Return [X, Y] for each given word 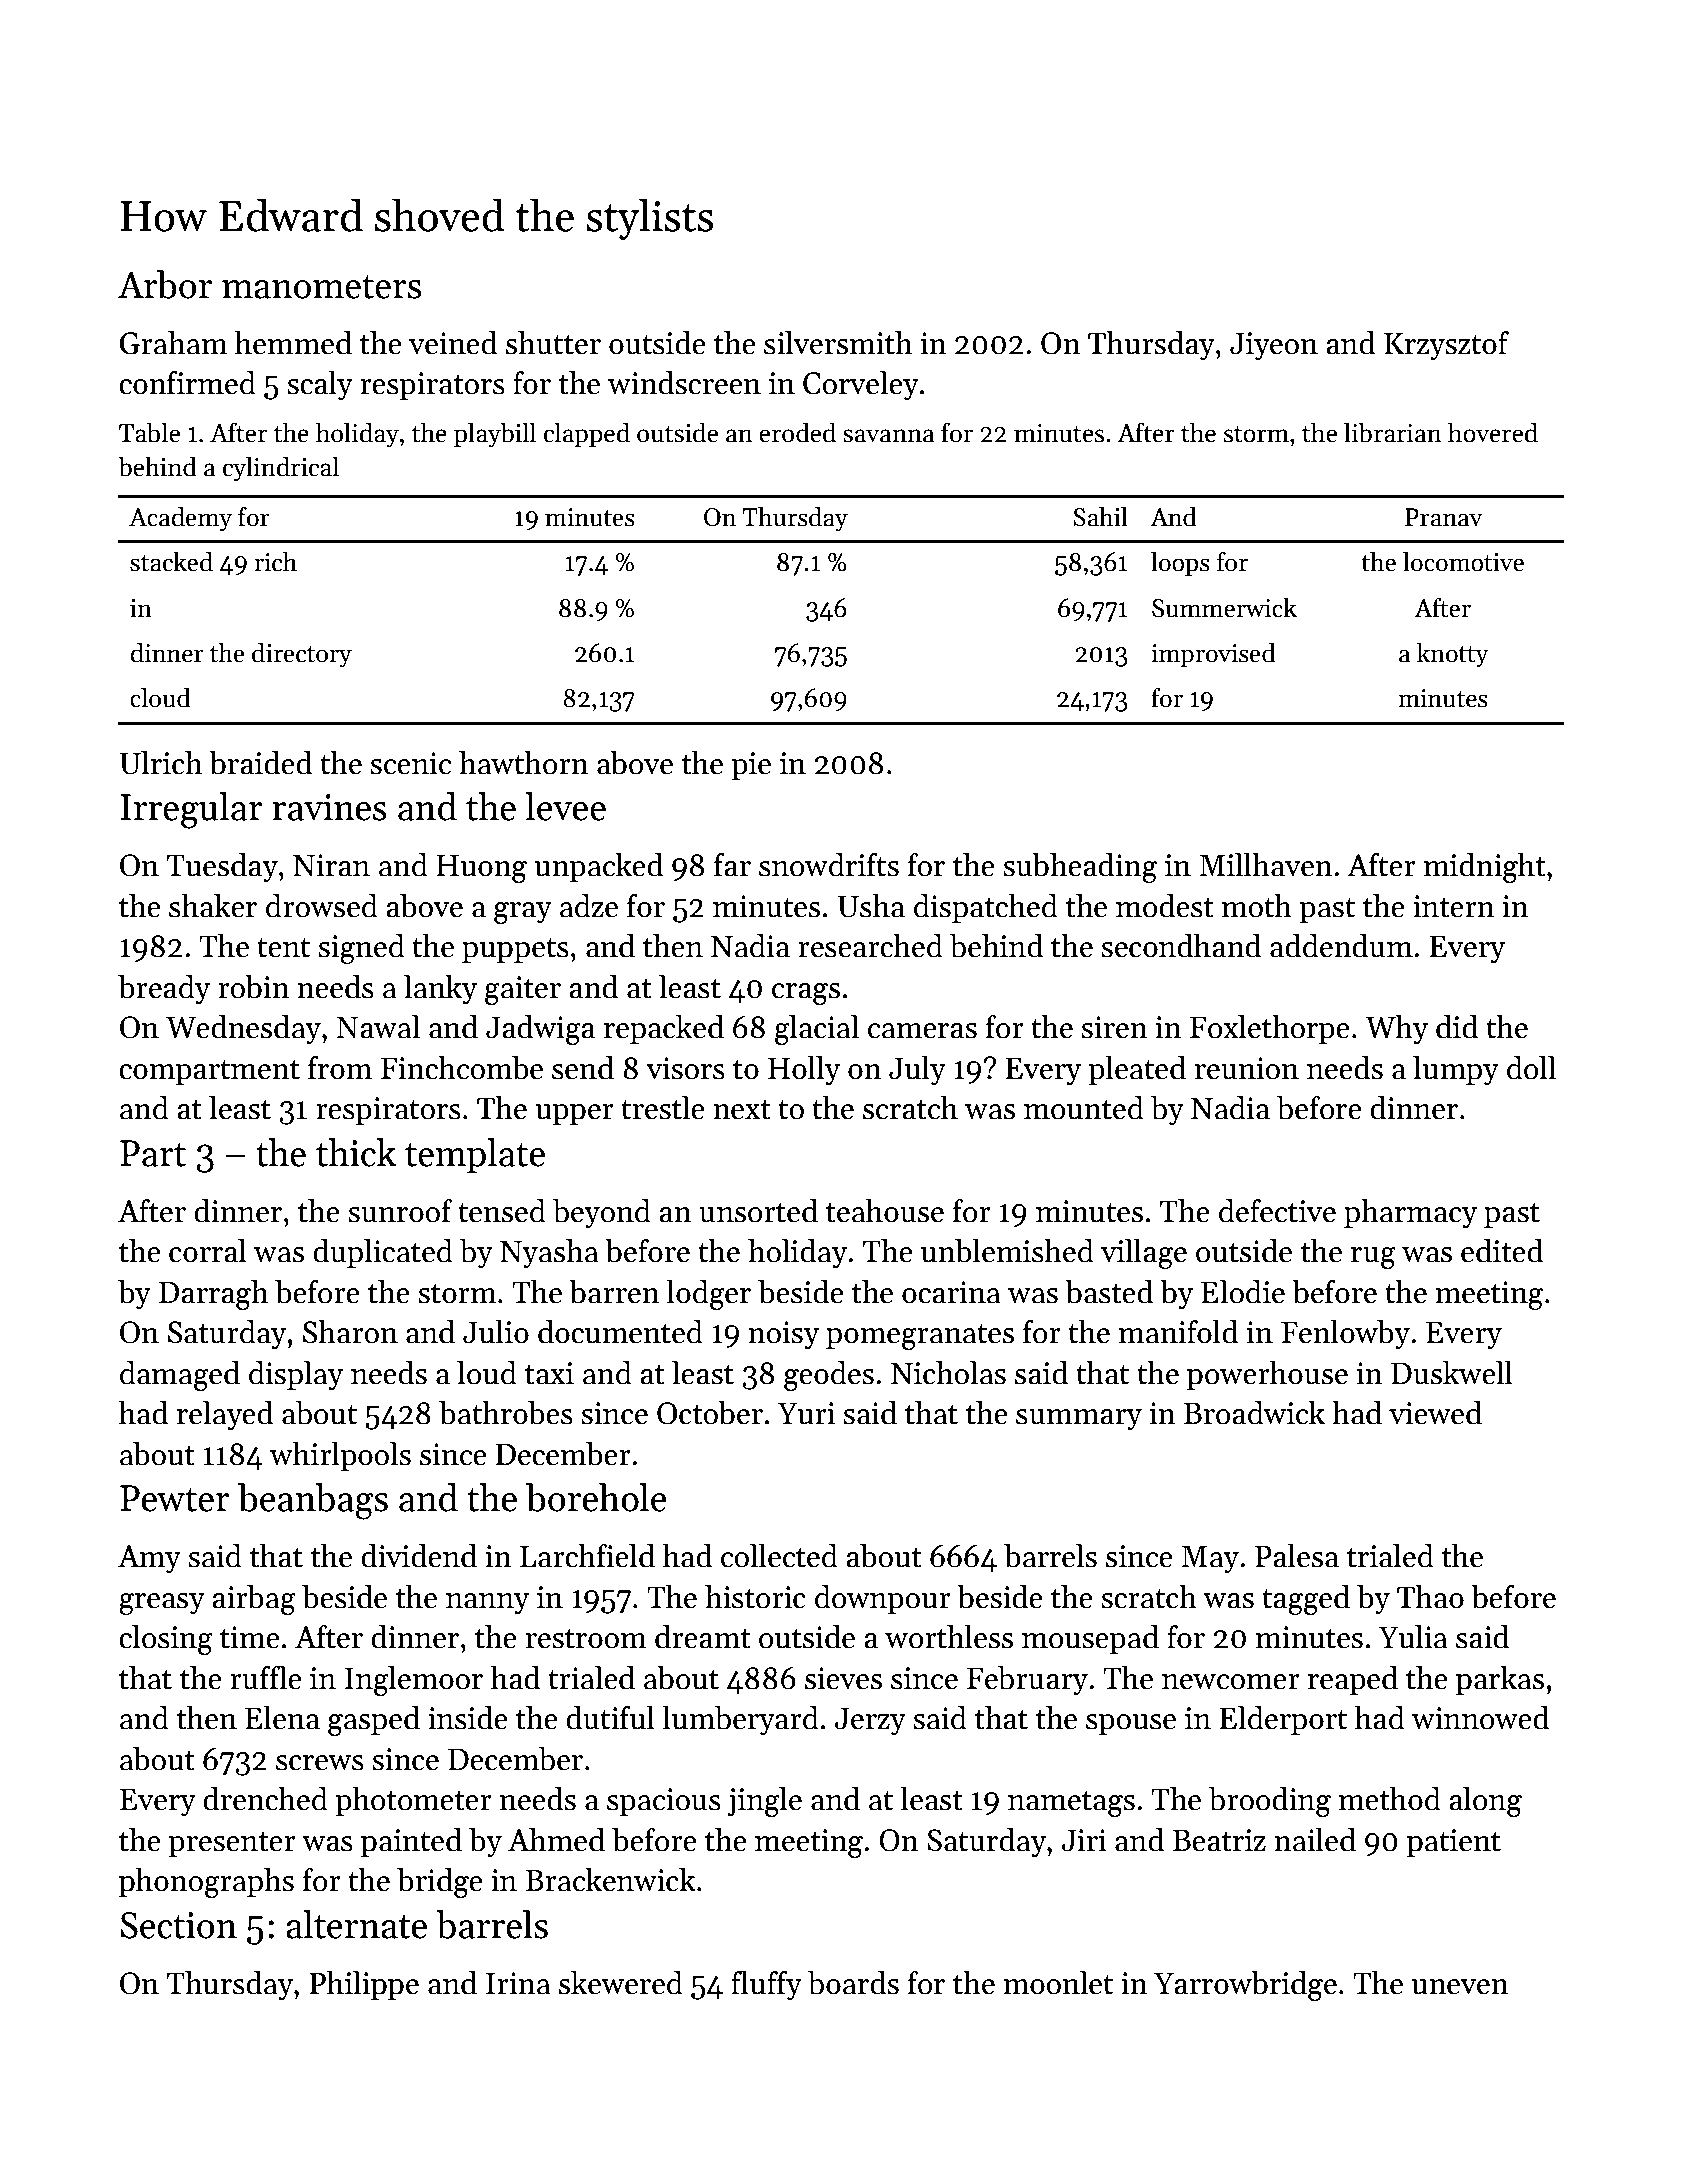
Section [178, 1925]
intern [1453, 906]
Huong [481, 868]
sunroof [400, 1211]
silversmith [838, 343]
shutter [553, 343]
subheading [1080, 868]
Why [1396, 1030]
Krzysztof [1446, 346]
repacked [664, 1029]
